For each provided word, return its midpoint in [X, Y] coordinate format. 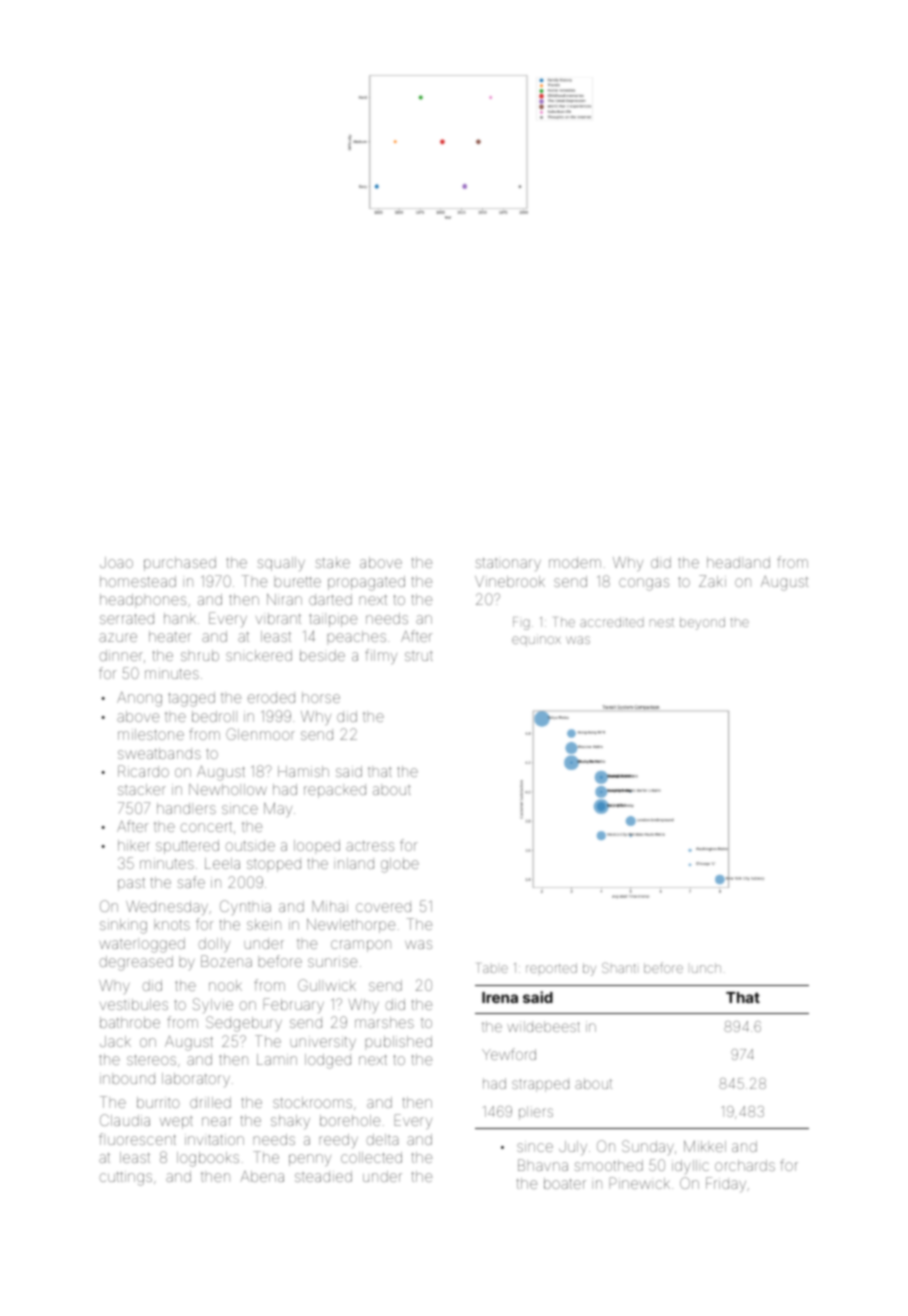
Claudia [125, 1120]
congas [644, 584]
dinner [121, 655]
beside [322, 655]
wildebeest [543, 1026]
